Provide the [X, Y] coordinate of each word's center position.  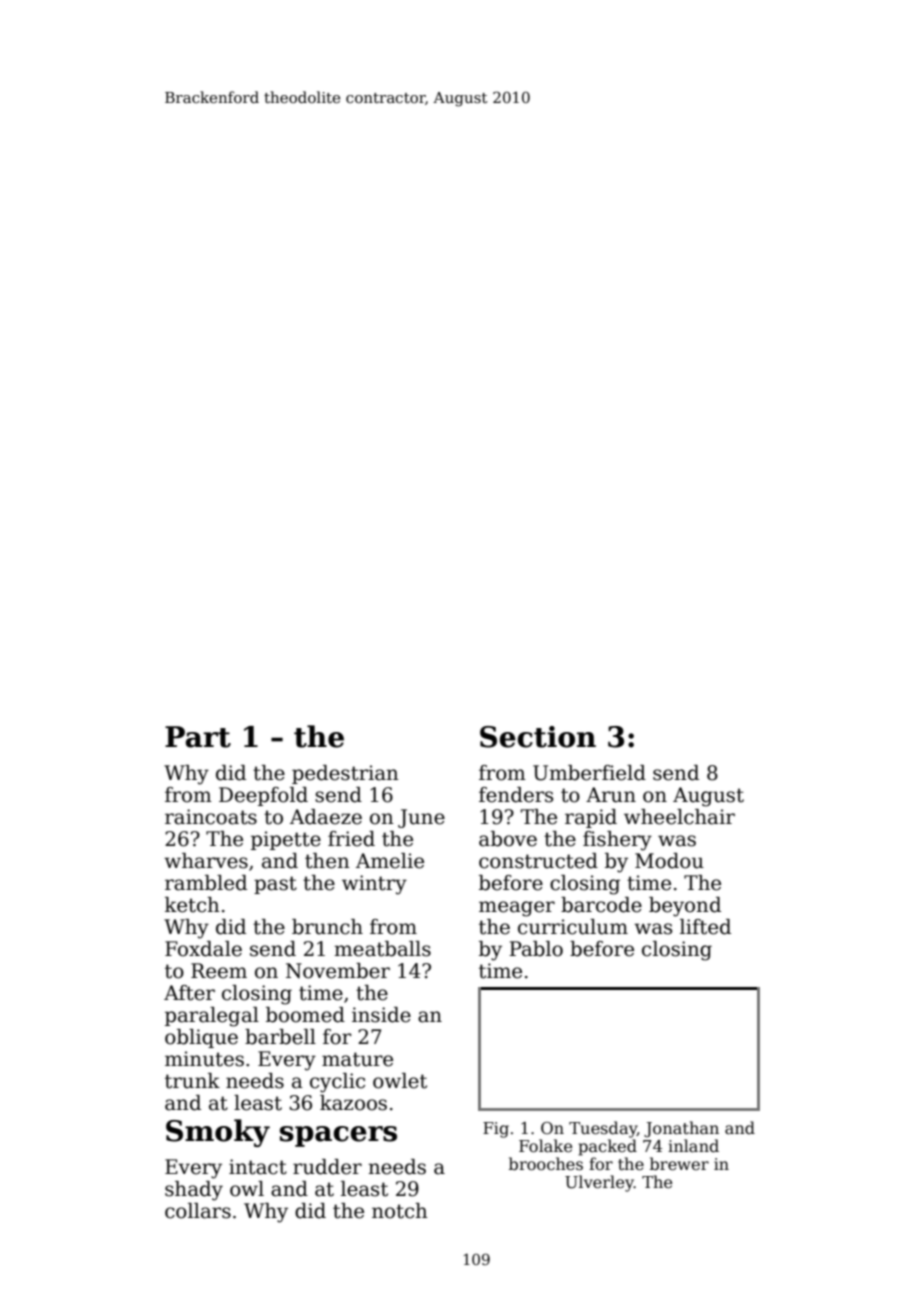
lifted [705, 927]
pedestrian [345, 774]
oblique [201, 1038]
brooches [546, 1164]
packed [607, 1147]
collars [198, 1211]
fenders [516, 795]
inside [381, 1015]
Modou [669, 861]
